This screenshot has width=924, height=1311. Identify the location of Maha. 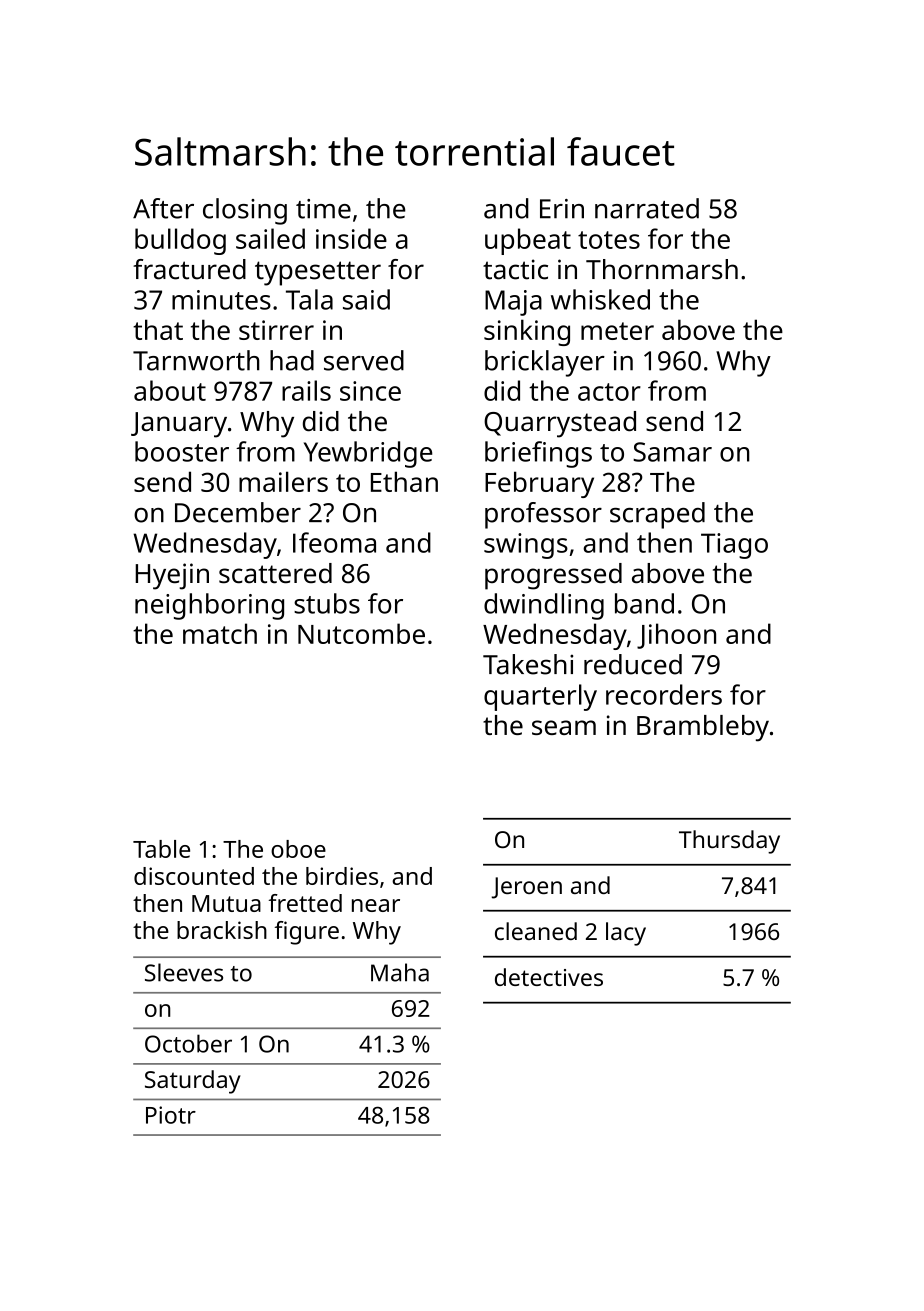
(400, 972).
